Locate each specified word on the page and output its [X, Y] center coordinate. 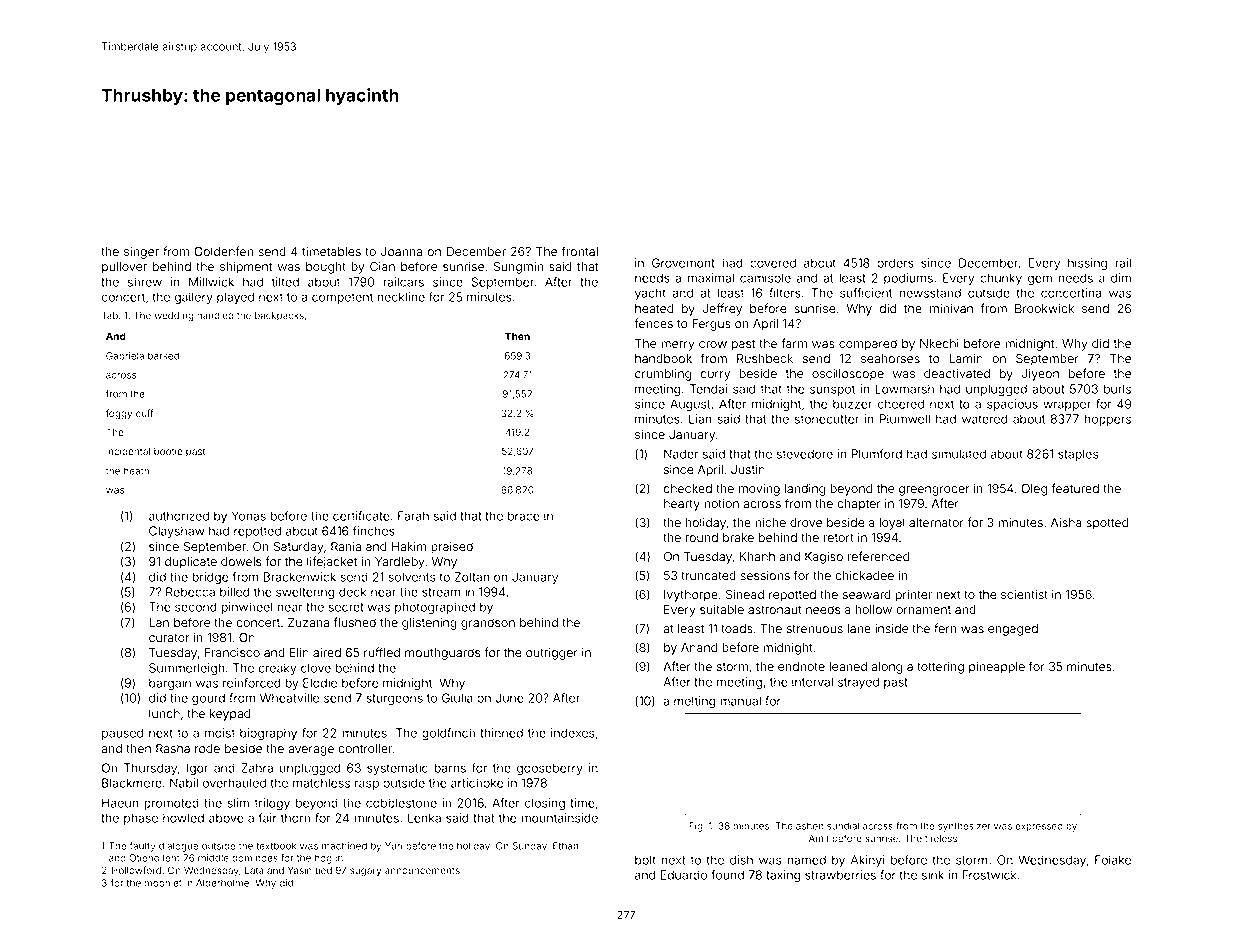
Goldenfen [223, 251]
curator [169, 637]
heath [136, 471]
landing [805, 490]
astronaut [774, 609]
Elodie [320, 683]
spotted [1107, 524]
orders [895, 263]
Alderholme [222, 883]
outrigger [552, 654]
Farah [413, 516]
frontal [580, 251]
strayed [858, 683]
